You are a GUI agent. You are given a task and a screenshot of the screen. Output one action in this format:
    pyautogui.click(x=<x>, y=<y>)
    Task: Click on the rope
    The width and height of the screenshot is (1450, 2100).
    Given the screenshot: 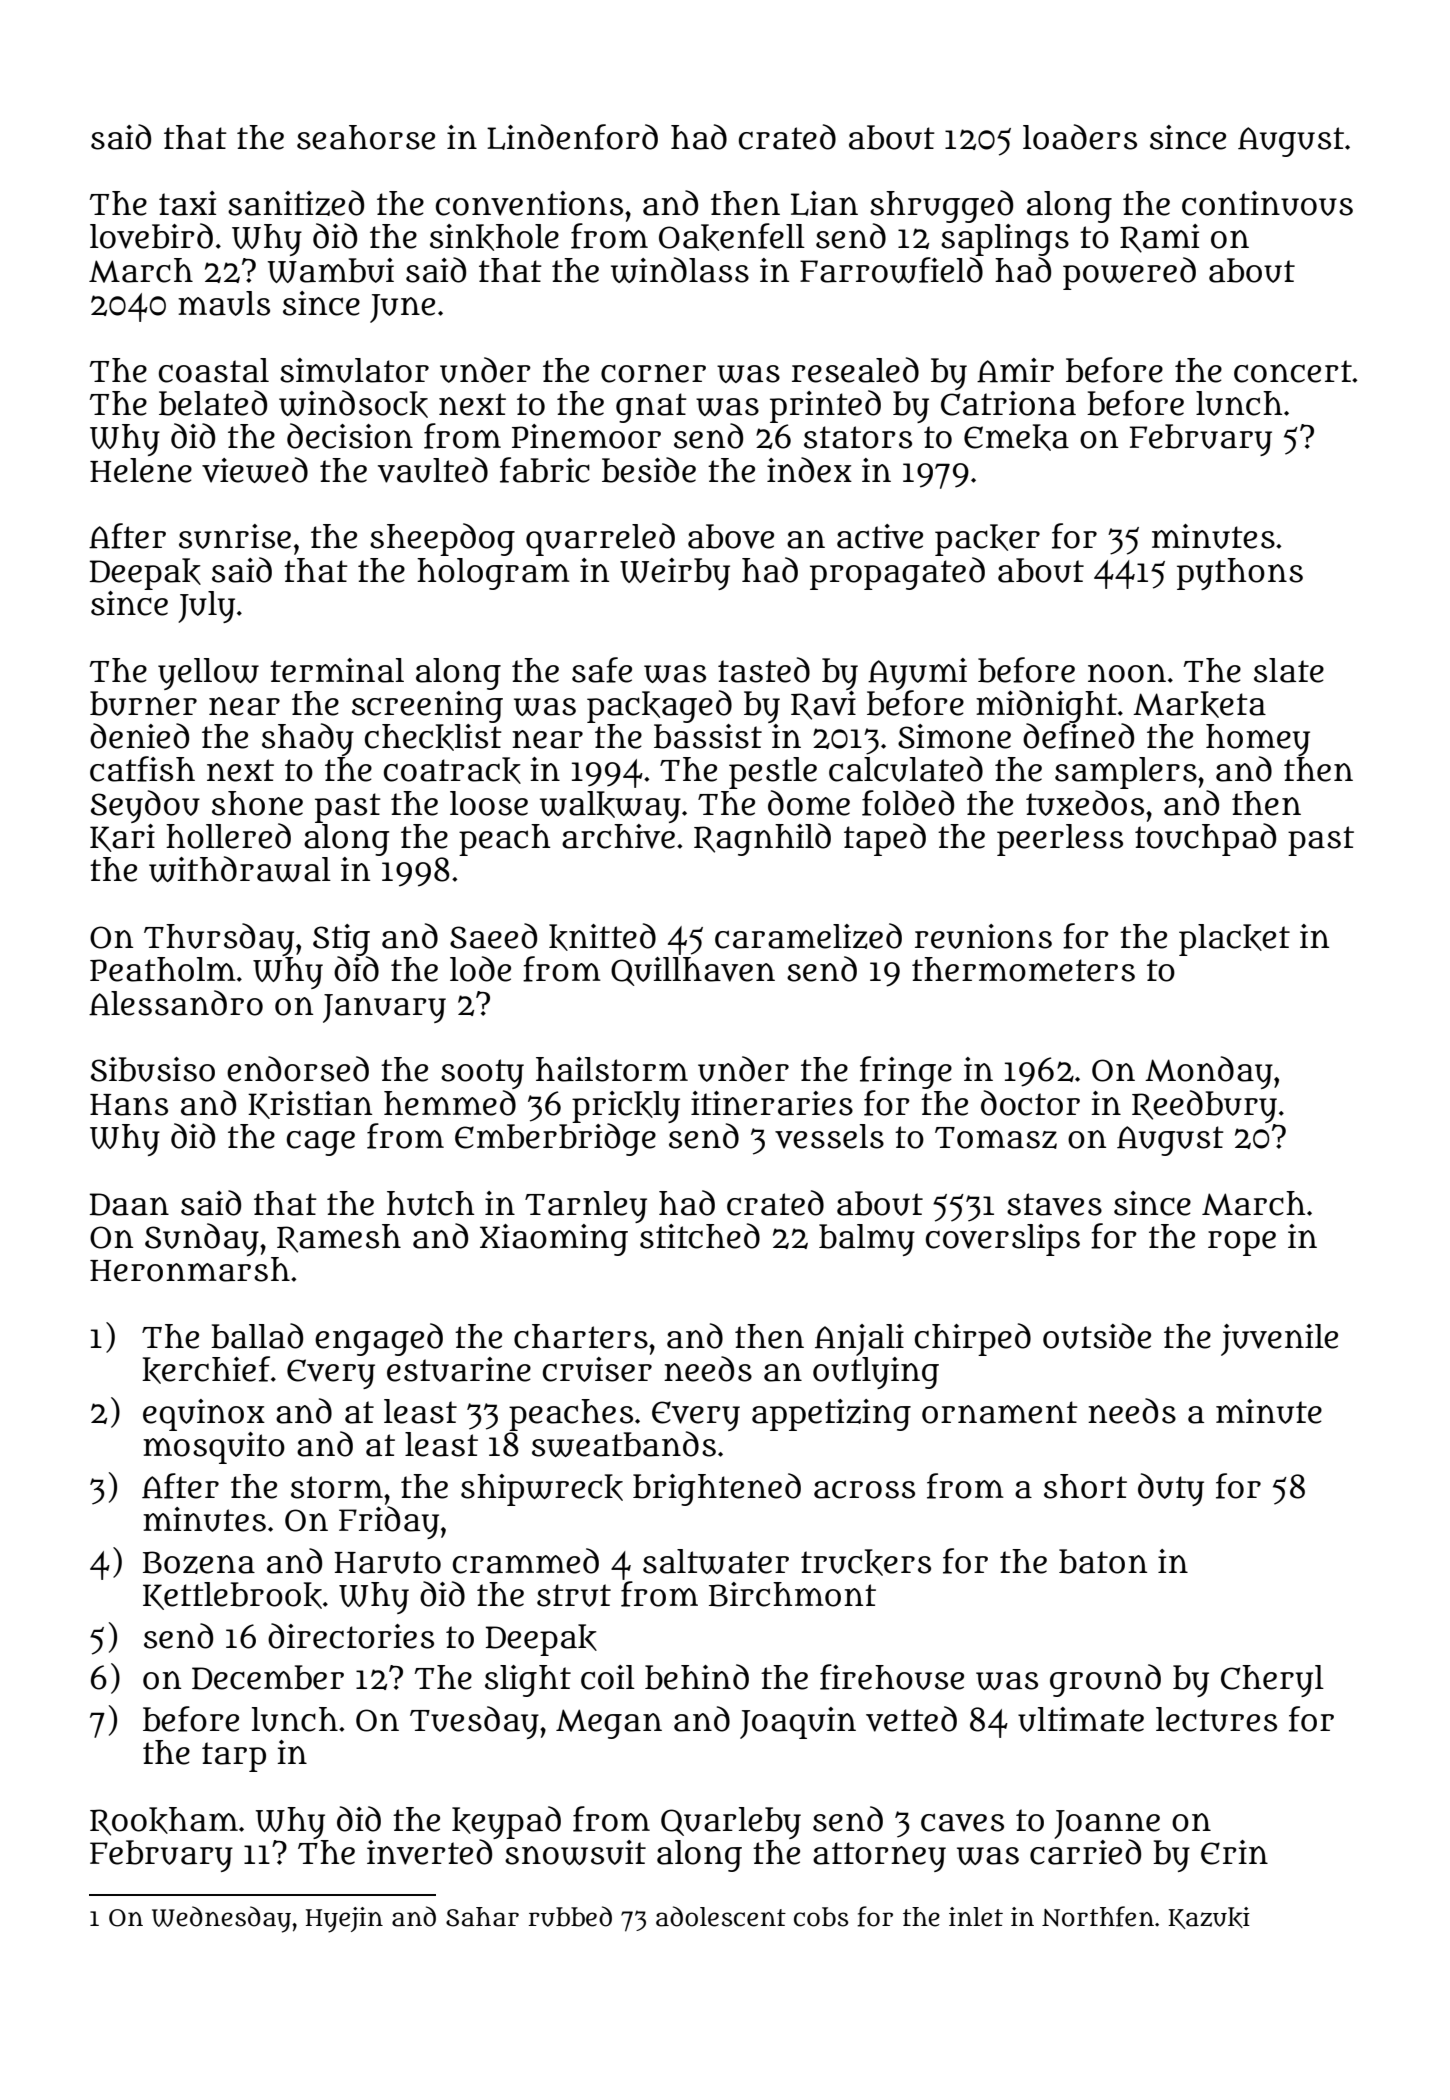 What is the action you would take?
    pyautogui.click(x=1242, y=1243)
